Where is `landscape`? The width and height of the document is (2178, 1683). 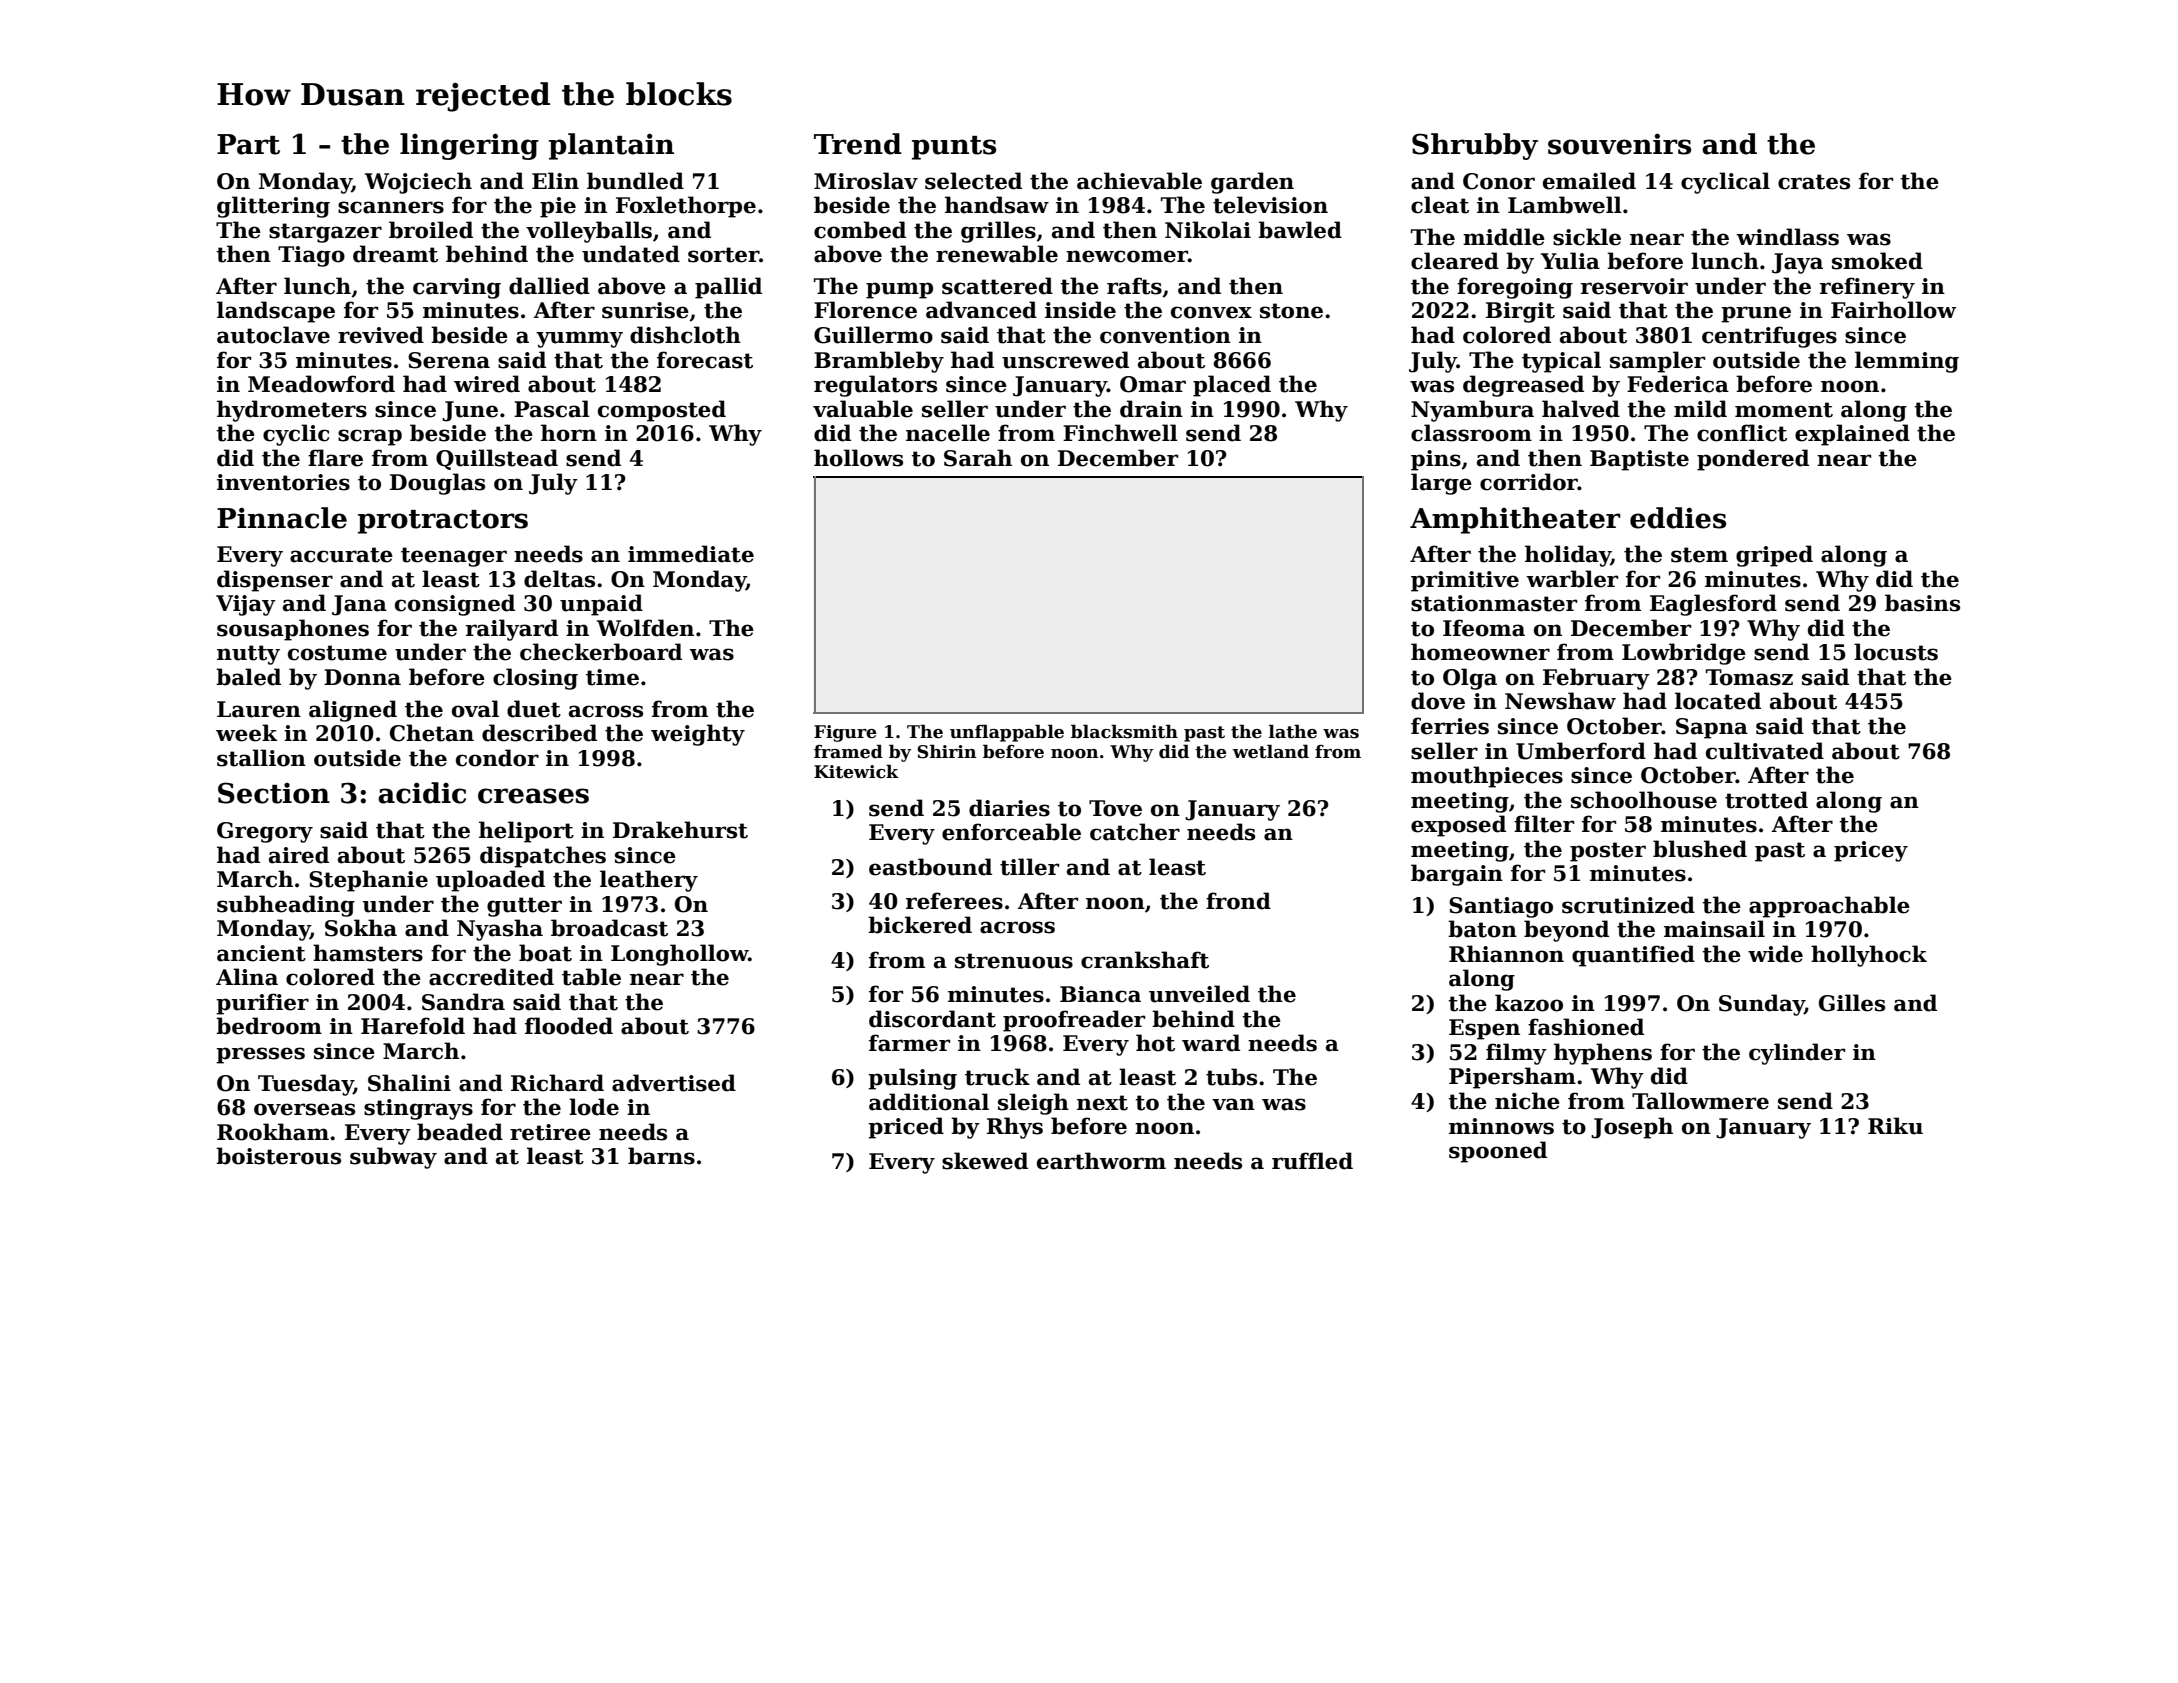 landscape is located at coordinates (276, 312).
